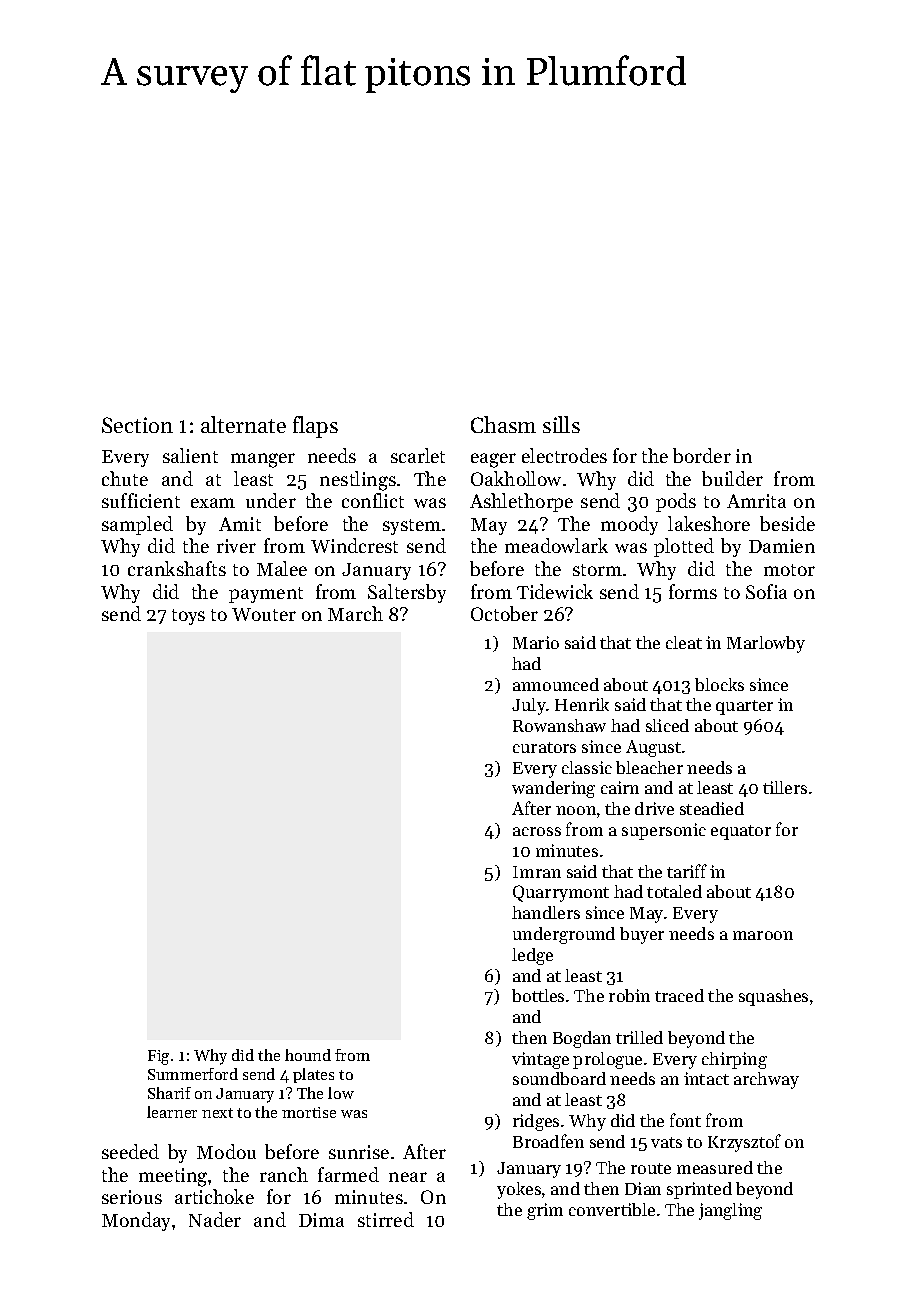 Image resolution: width=917 pixels, height=1303 pixels. What do you see at coordinates (702, 455) in the document?
I see `border` at bounding box center [702, 455].
